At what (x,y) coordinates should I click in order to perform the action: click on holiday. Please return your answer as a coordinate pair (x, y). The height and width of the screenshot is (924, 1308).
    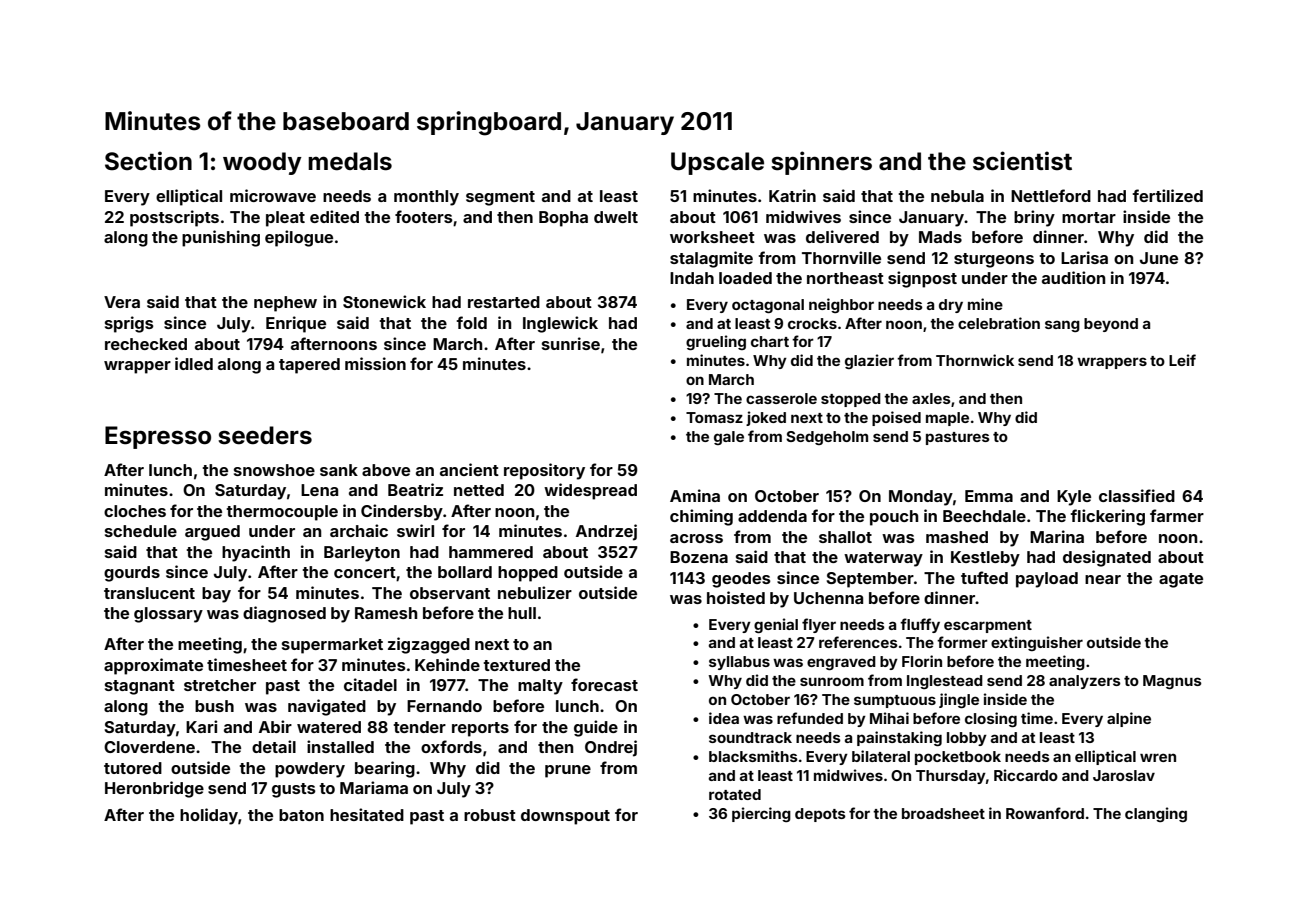
    Looking at the image, I should click on (209, 816).
